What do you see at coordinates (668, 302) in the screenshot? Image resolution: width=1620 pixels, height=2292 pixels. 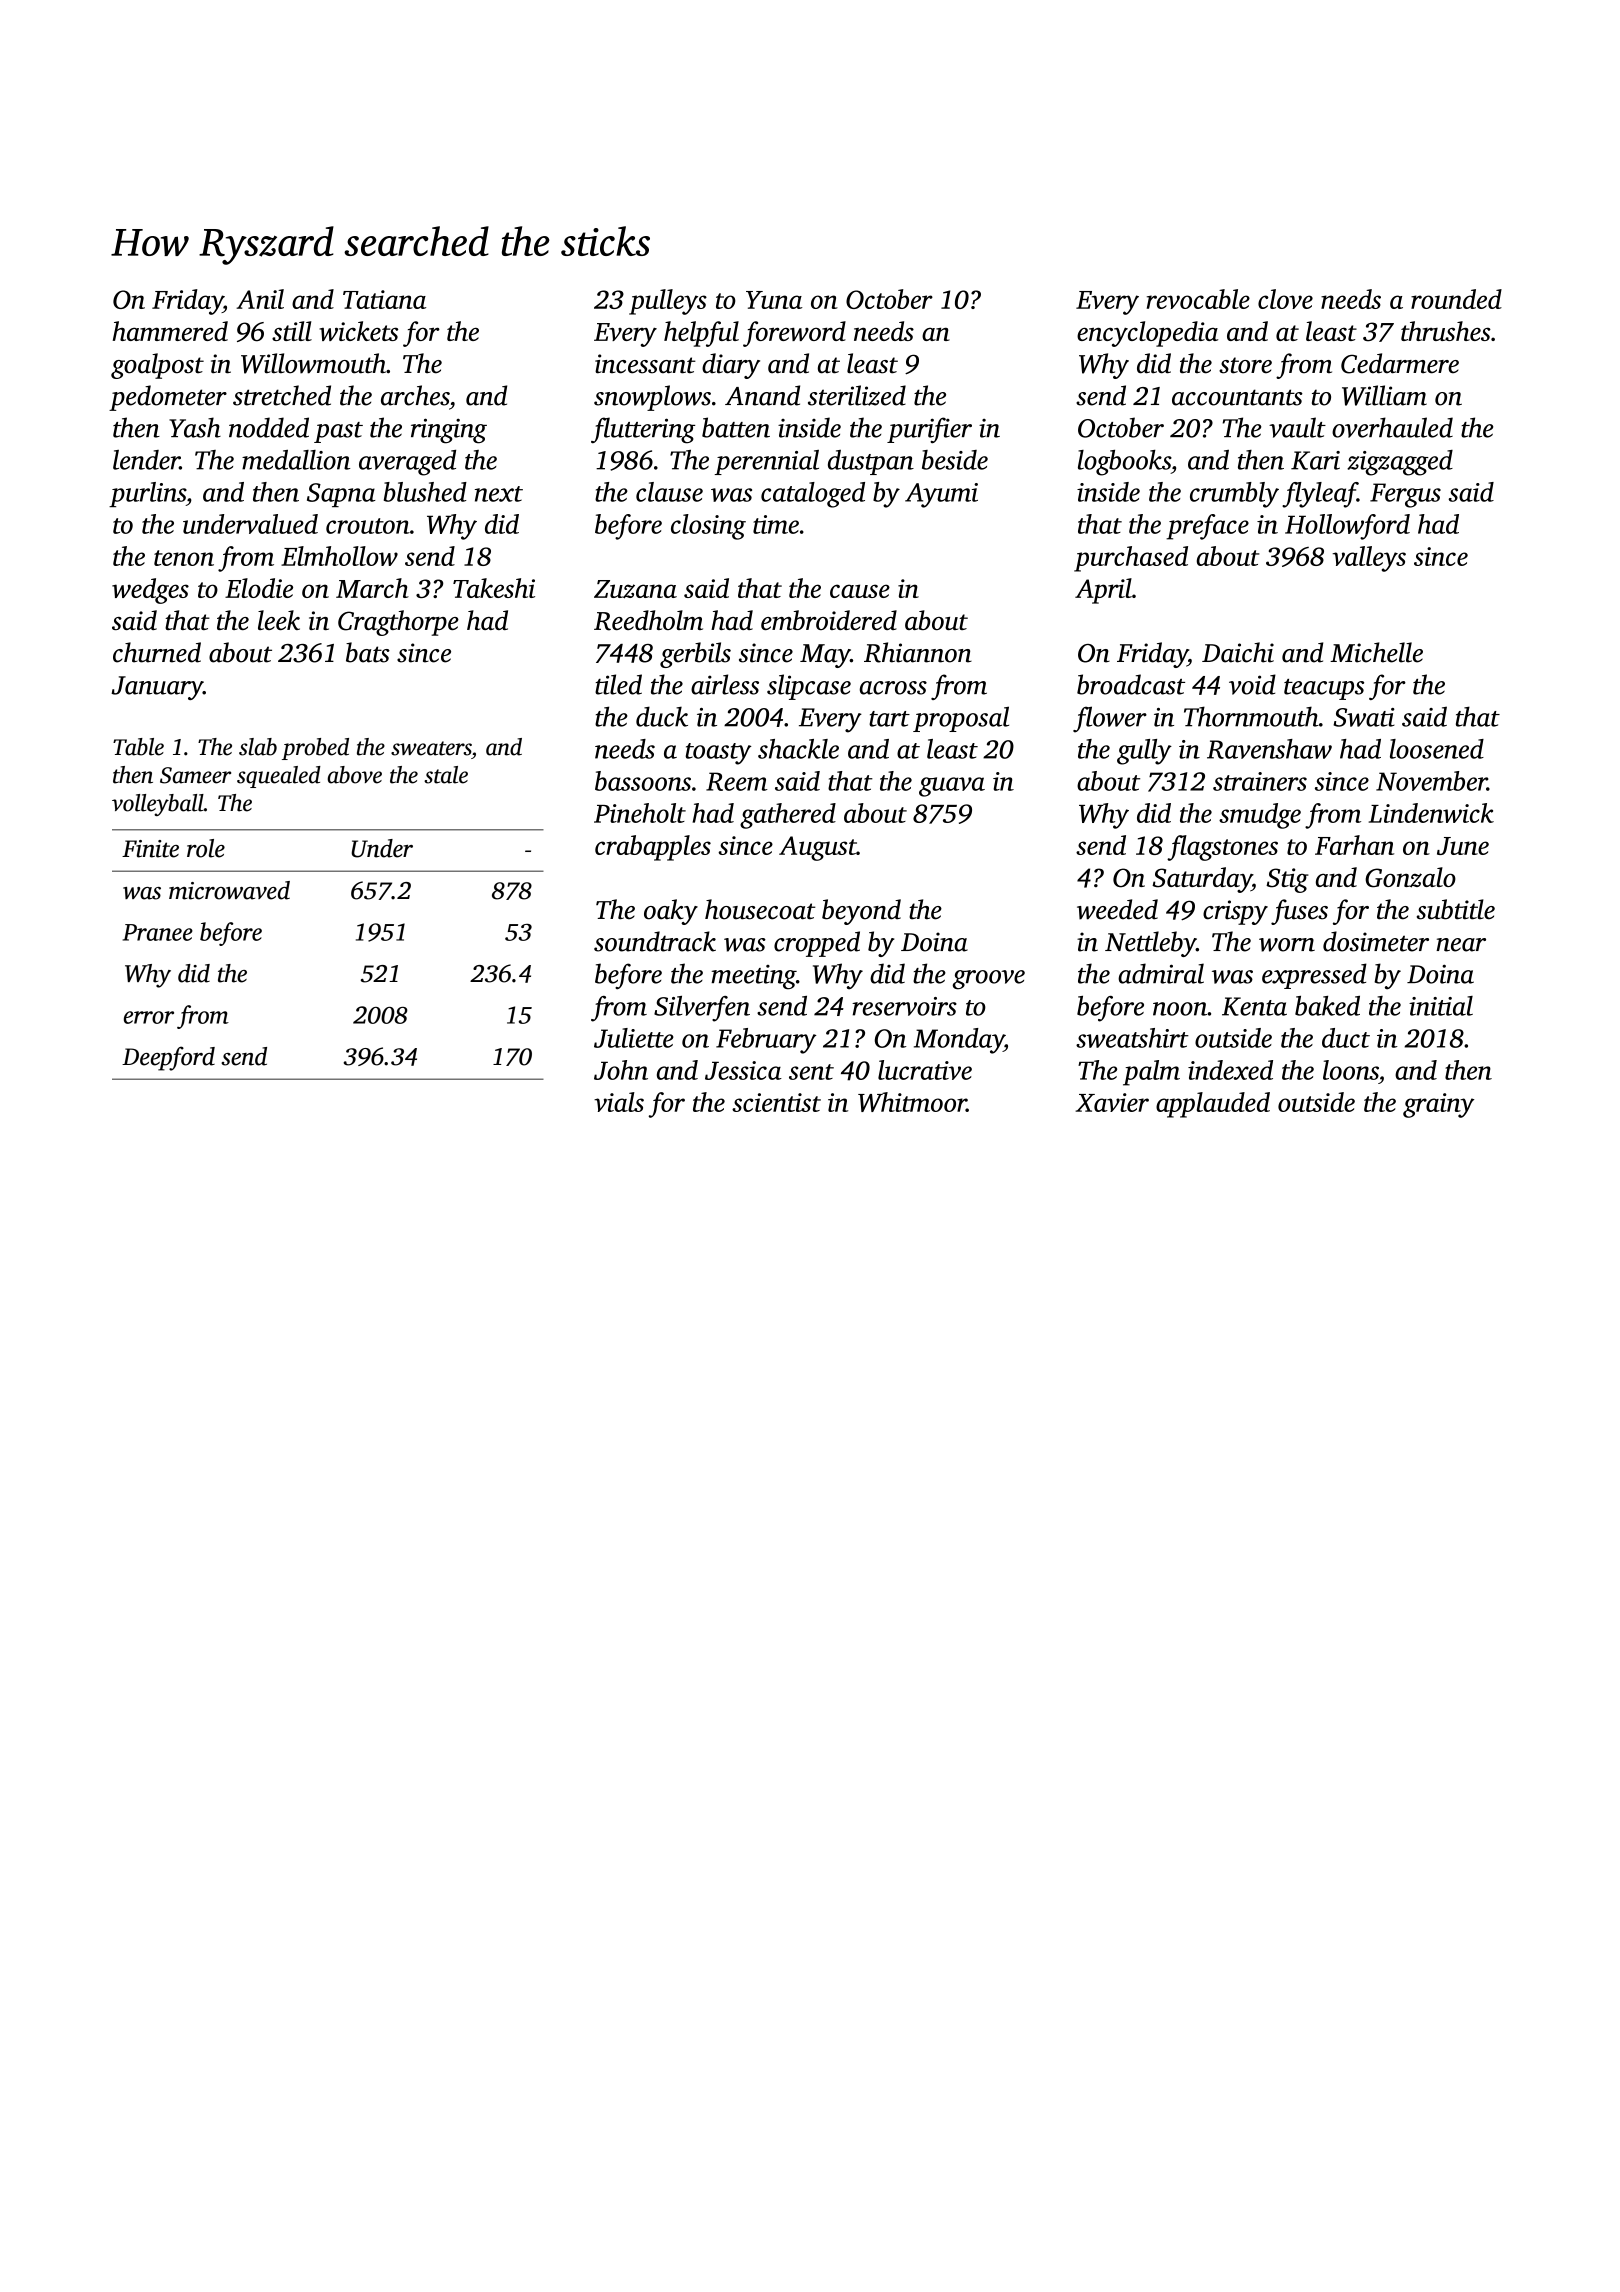 I see `pulleys` at bounding box center [668, 302].
